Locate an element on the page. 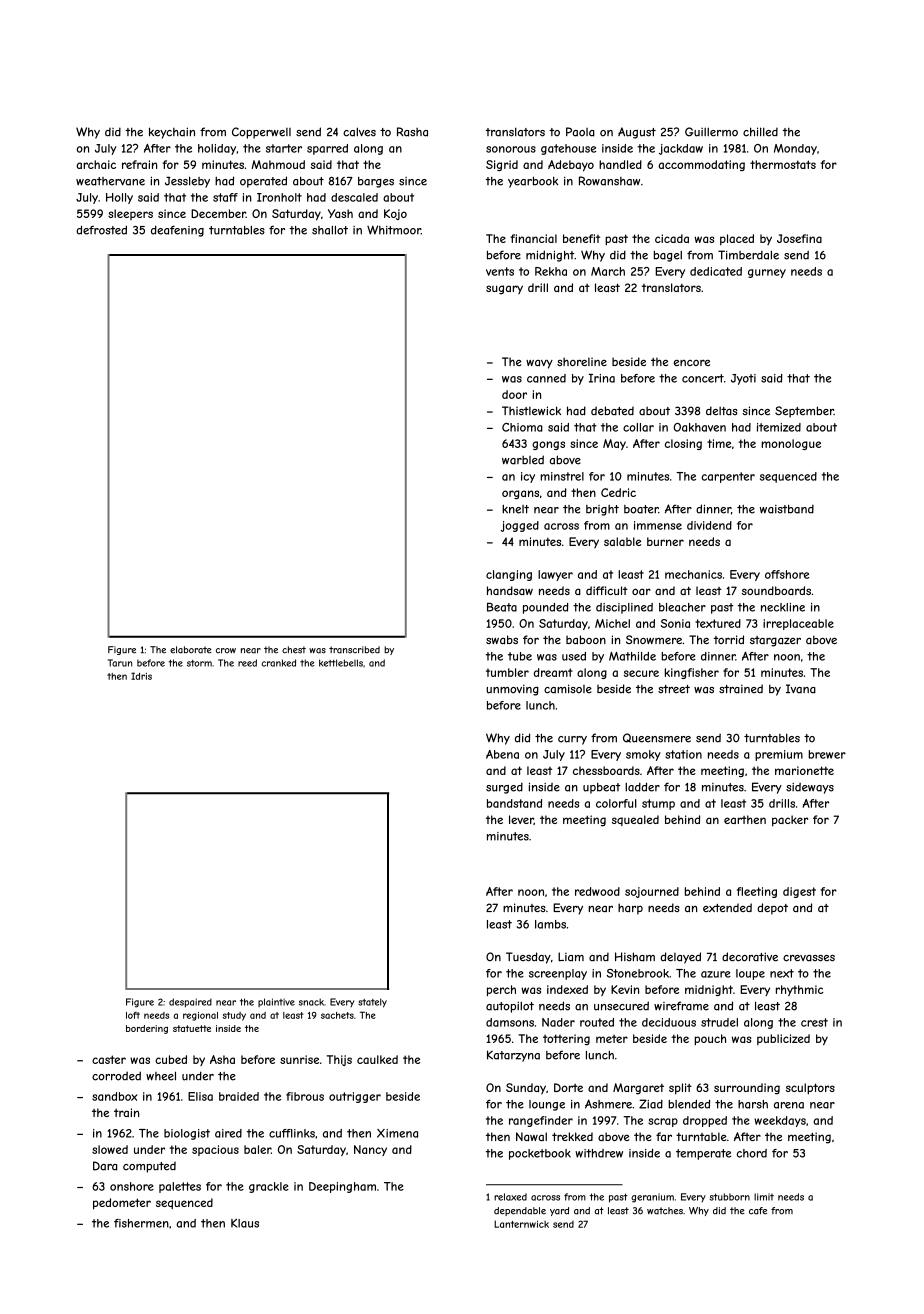 This image has height=1314, width=924. extended is located at coordinates (727, 907).
